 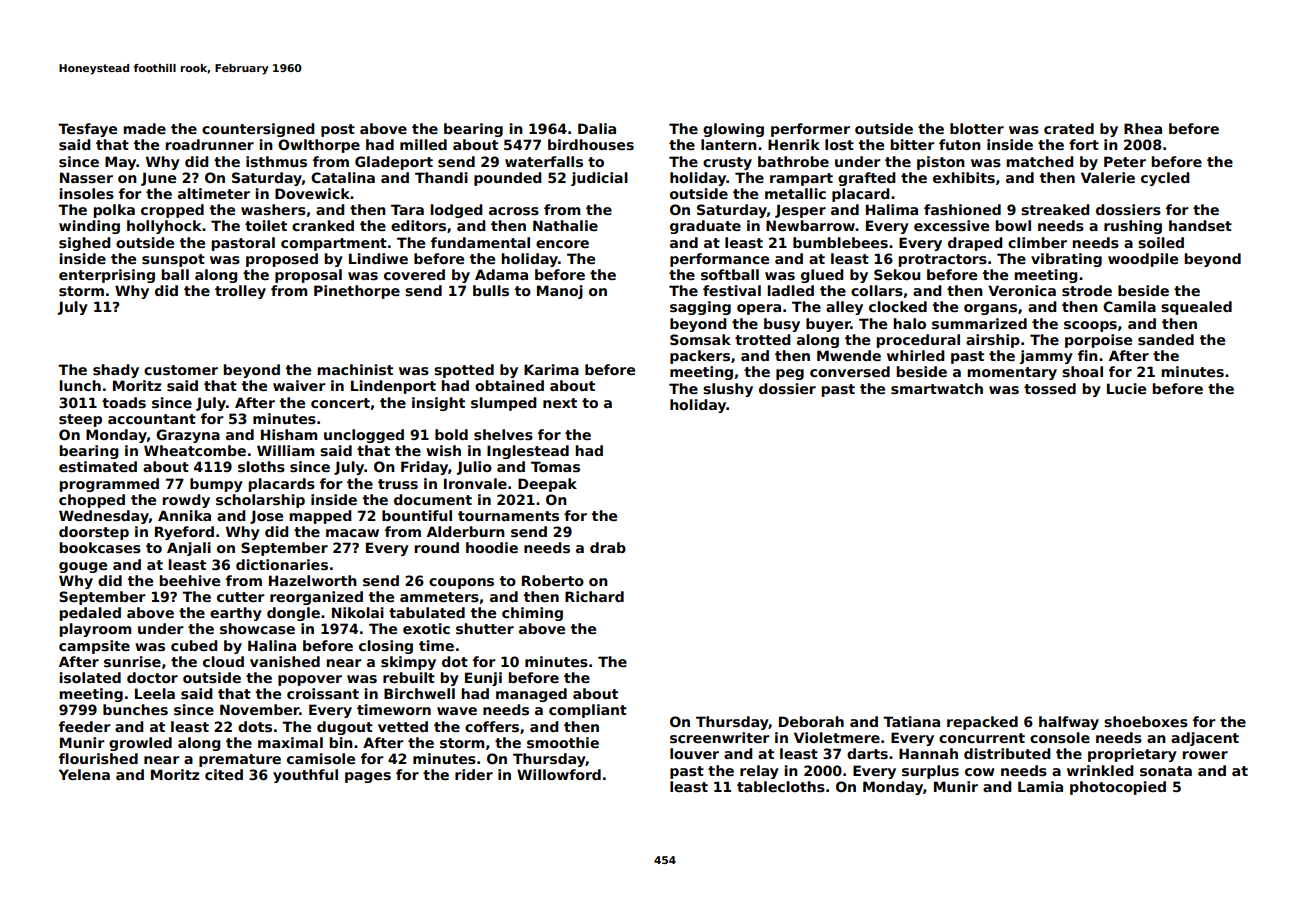 What do you see at coordinates (224, 774) in the document?
I see `cited` at bounding box center [224, 774].
